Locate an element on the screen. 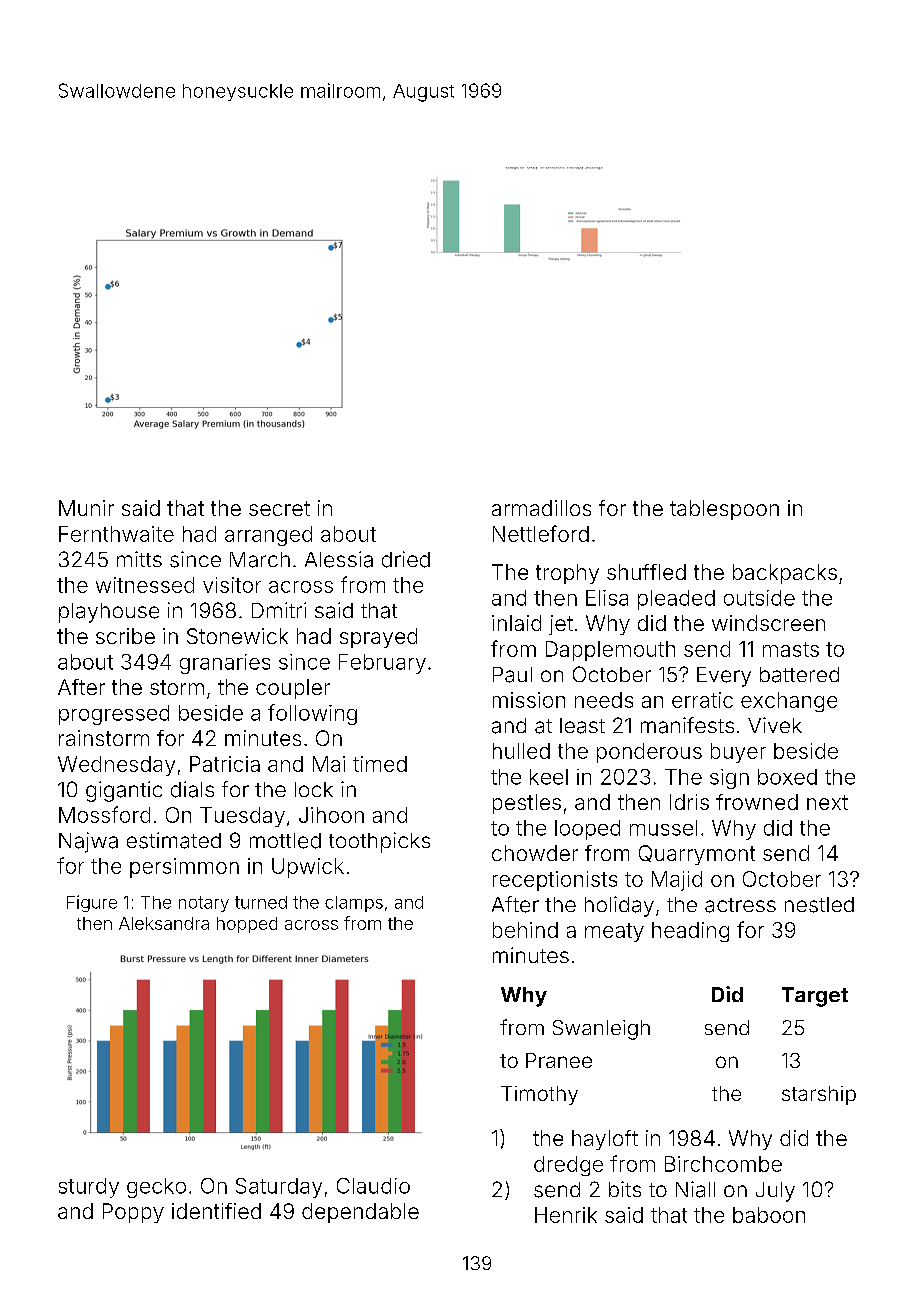  Claudio is located at coordinates (373, 1186).
